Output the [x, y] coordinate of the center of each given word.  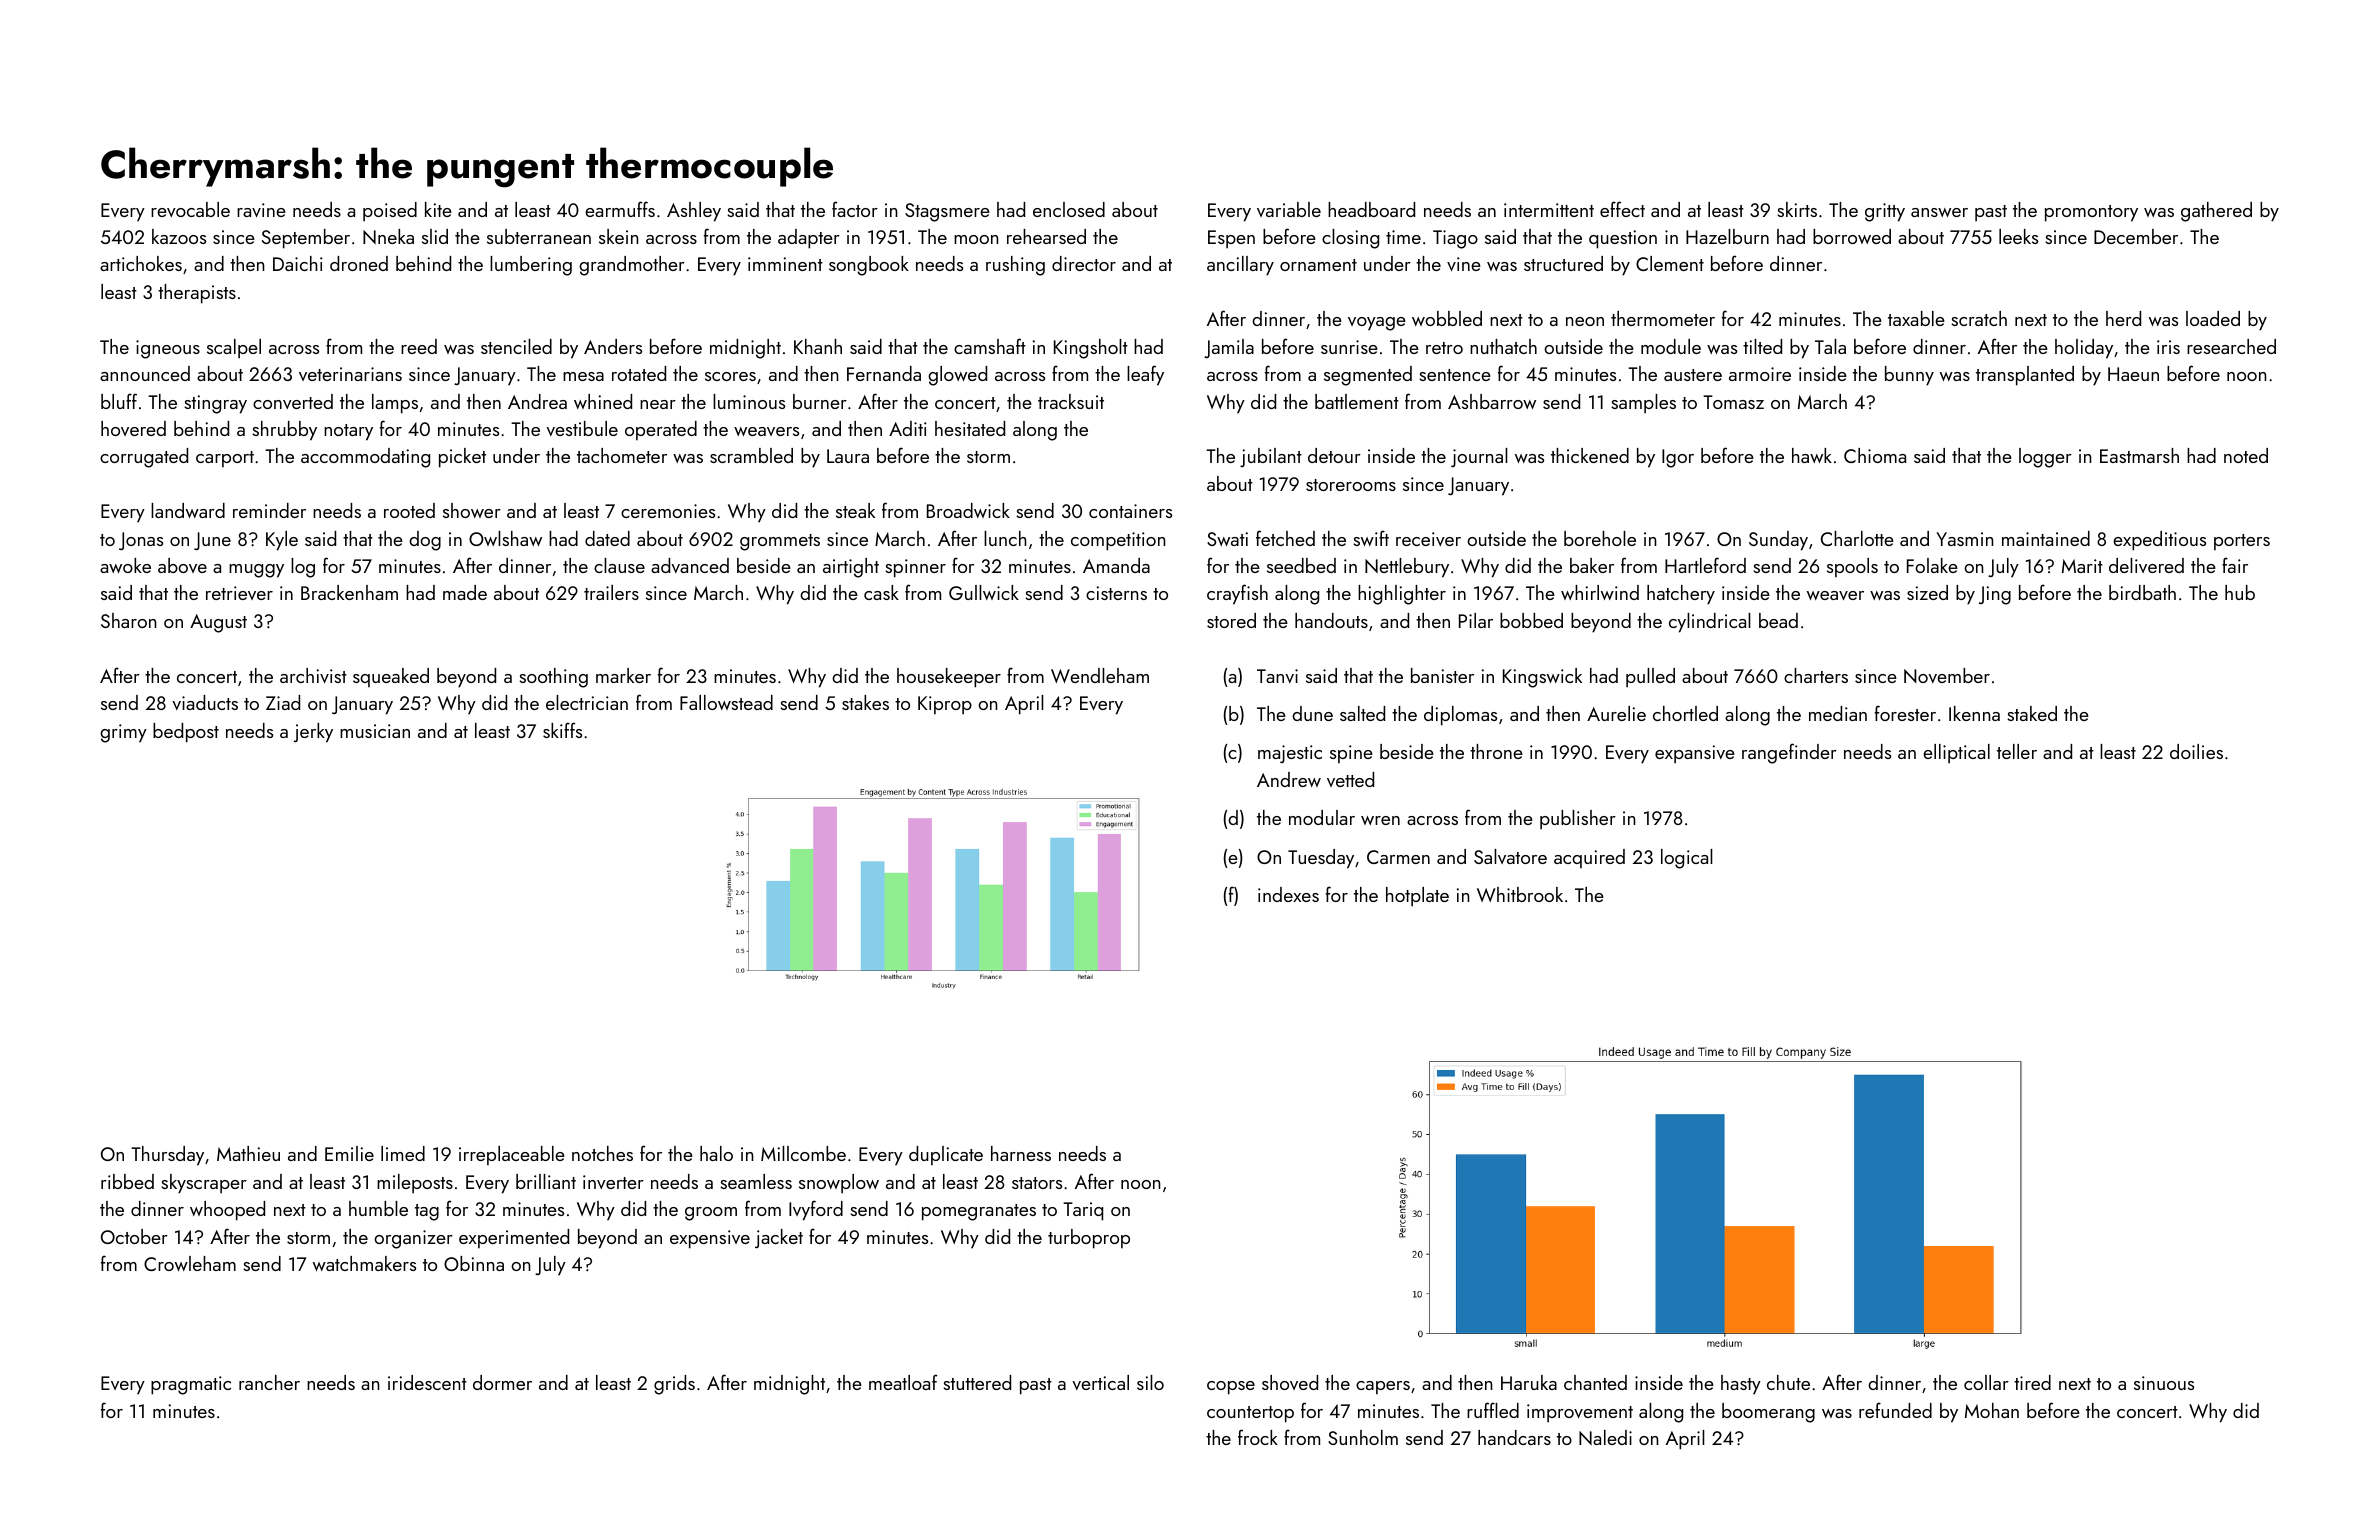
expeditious [2159, 541]
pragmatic [191, 1385]
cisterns [1116, 593]
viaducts [205, 702]
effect [1622, 209]
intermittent [1549, 210]
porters [2242, 542]
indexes [1288, 894]
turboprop [1089, 1239]
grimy [123, 733]
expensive [710, 1239]
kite [438, 209]
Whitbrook [1520, 894]
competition [1118, 541]
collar [1986, 1382]
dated [607, 538]
